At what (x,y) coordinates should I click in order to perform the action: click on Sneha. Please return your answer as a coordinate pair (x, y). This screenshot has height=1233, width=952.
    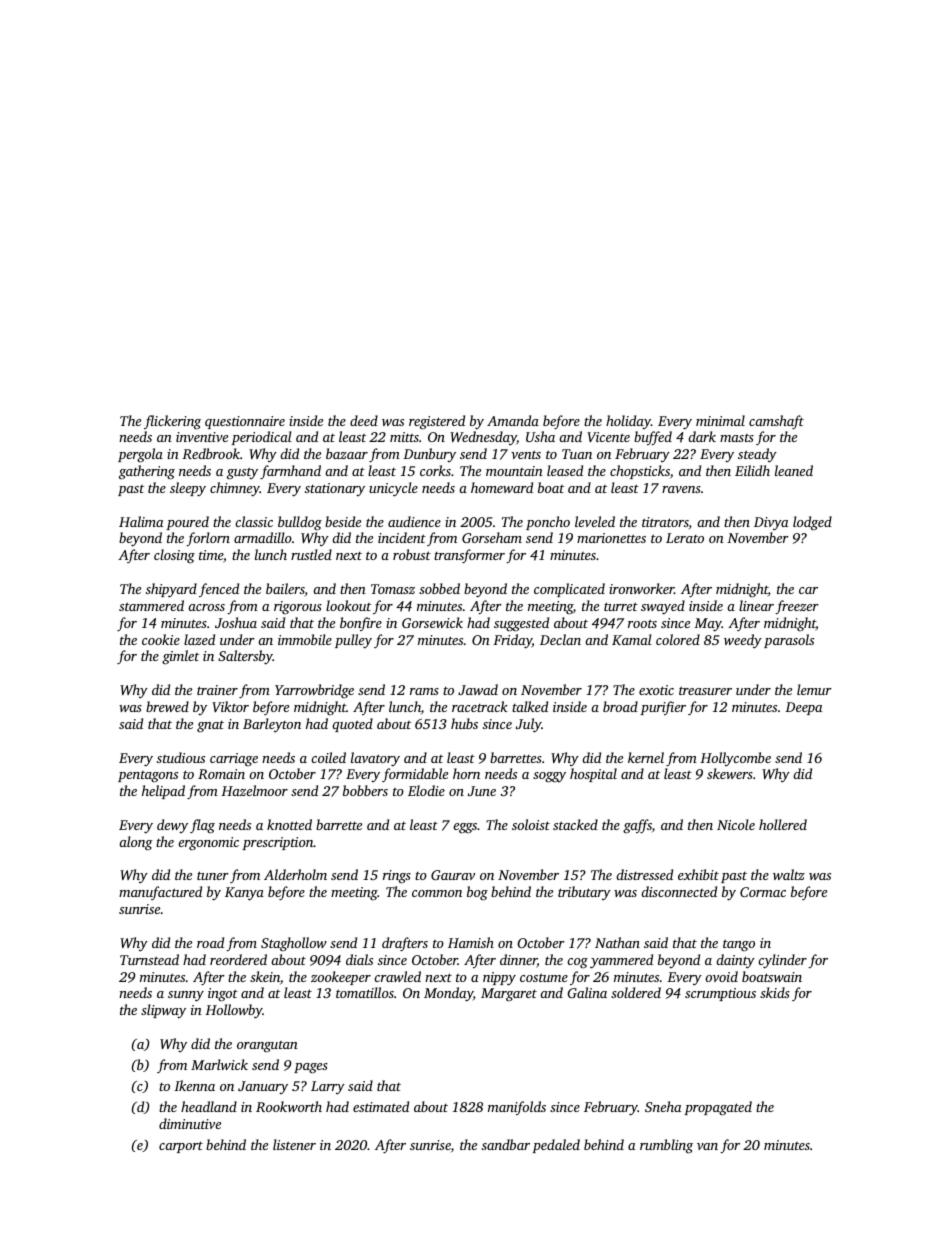
    Looking at the image, I should click on (663, 1106).
